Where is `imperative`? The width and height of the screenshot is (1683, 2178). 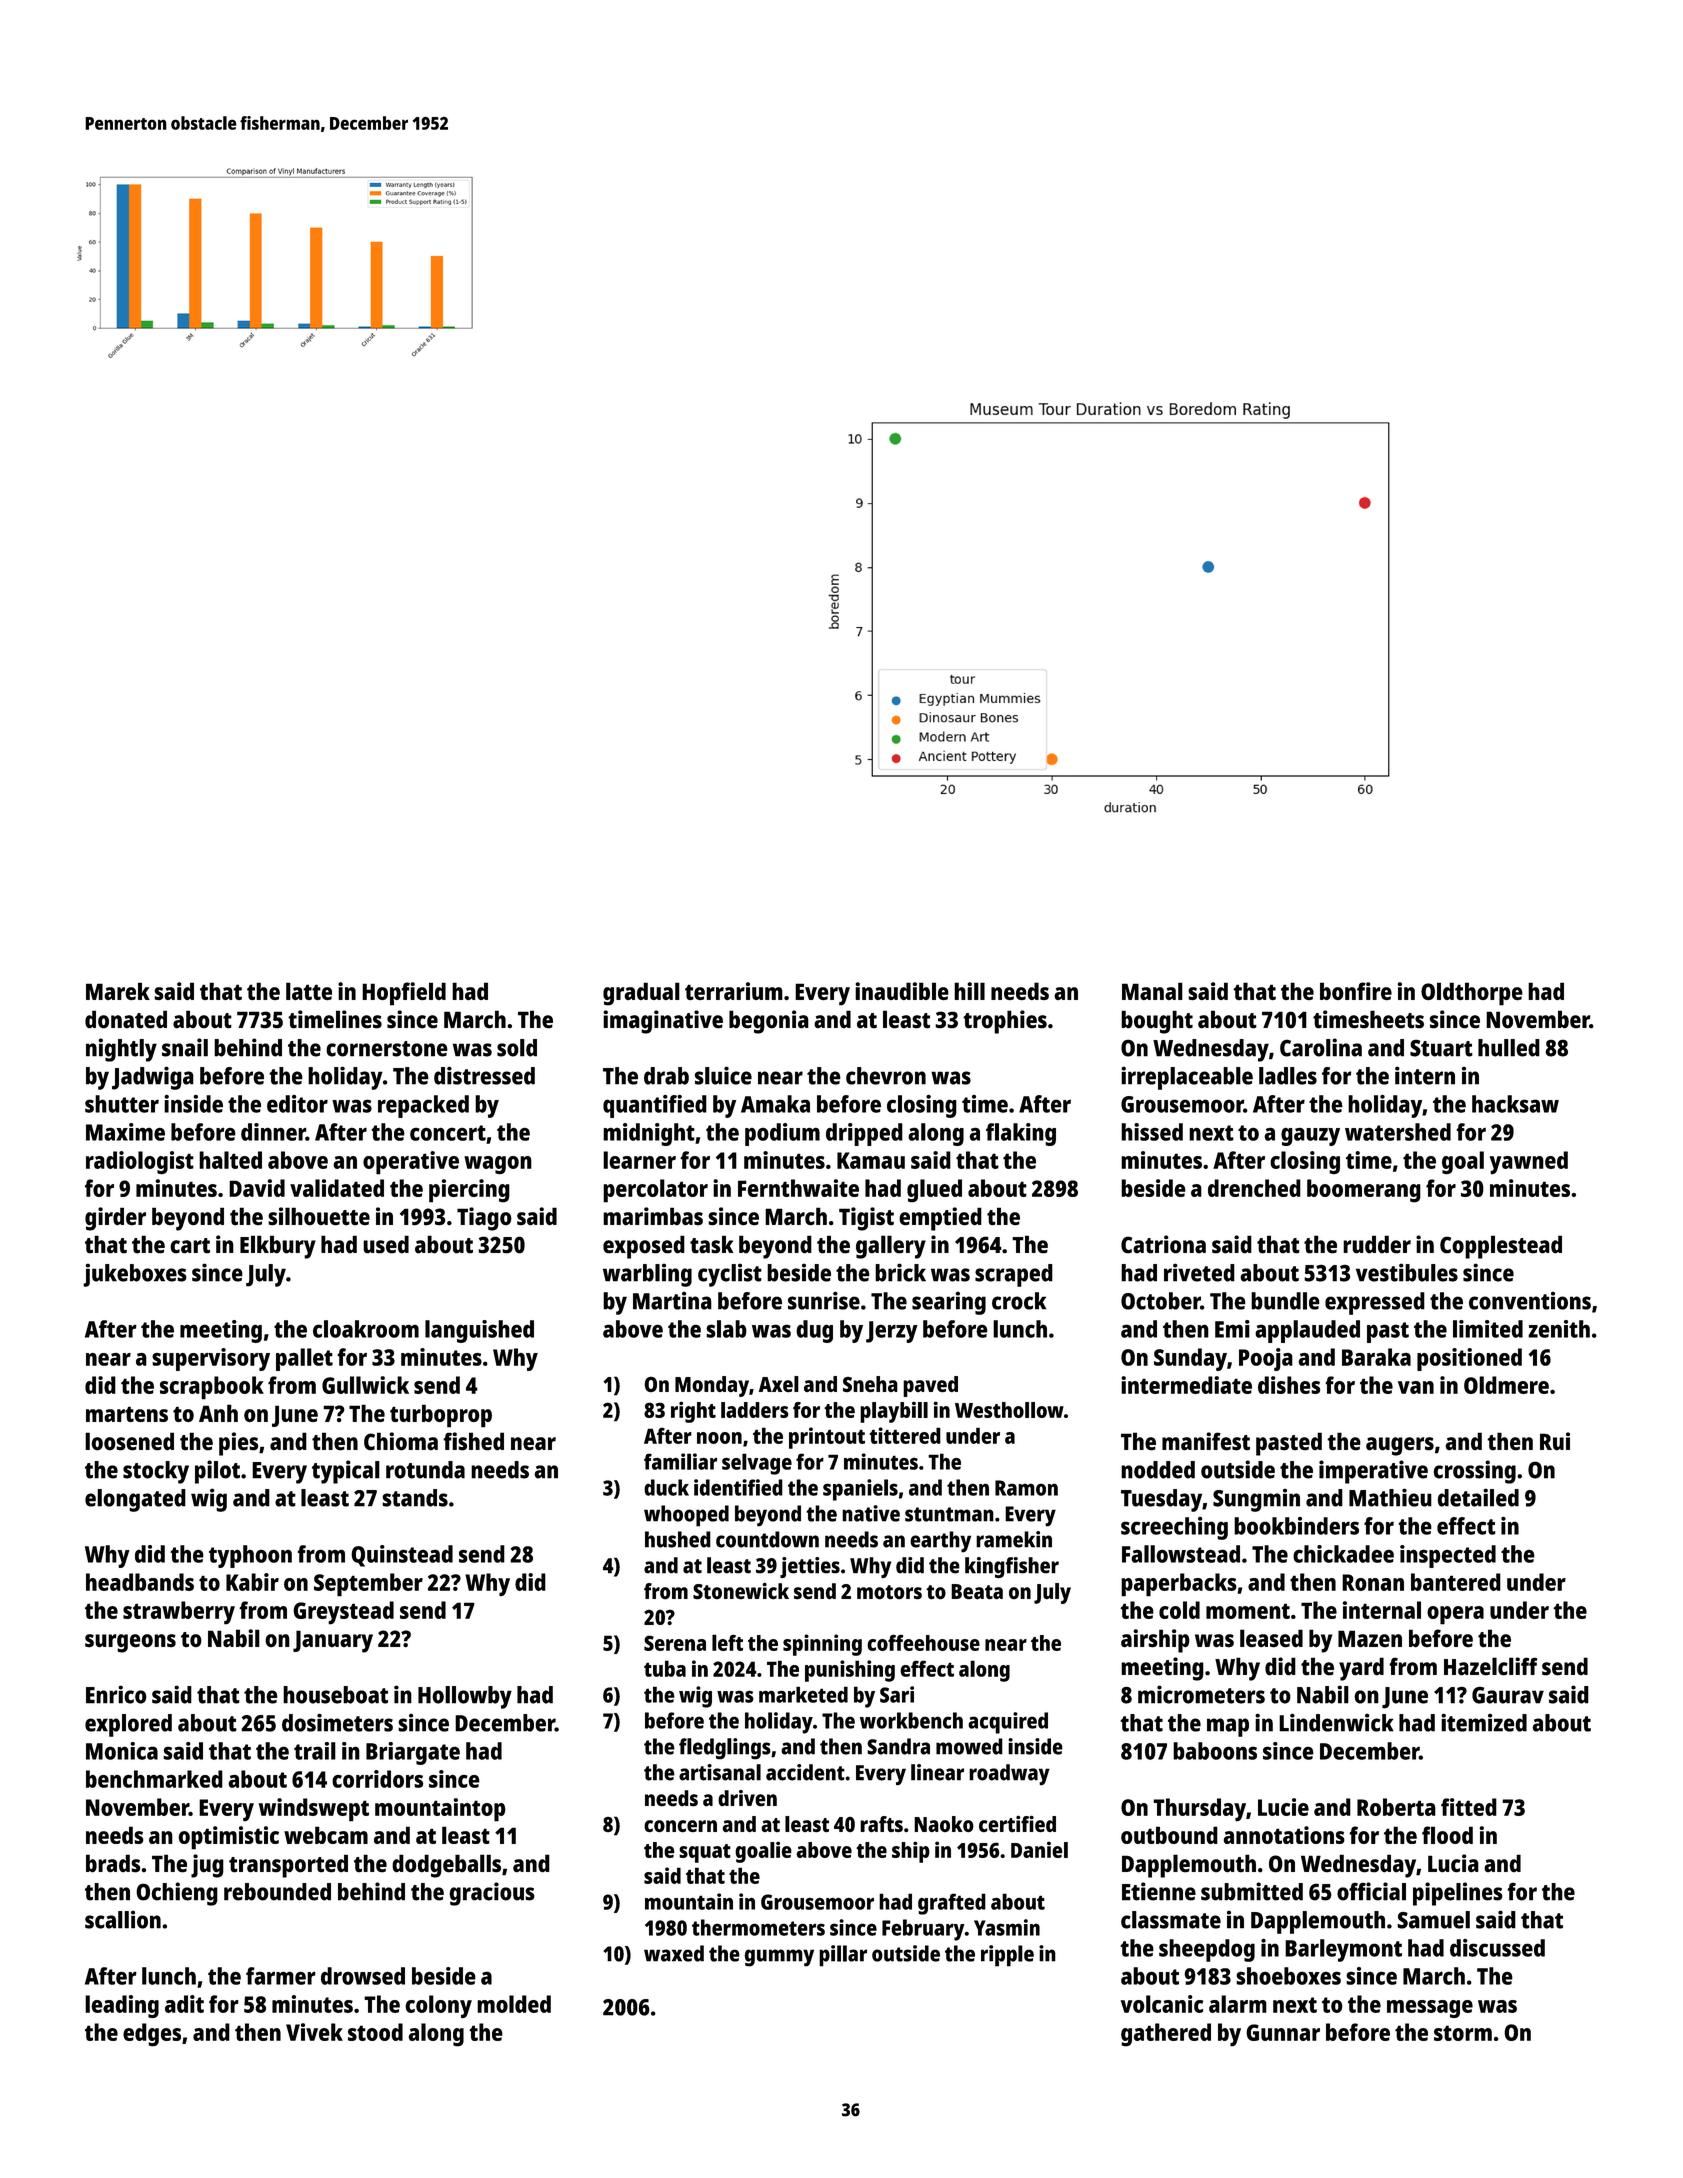 imperative is located at coordinates (1373, 1472).
